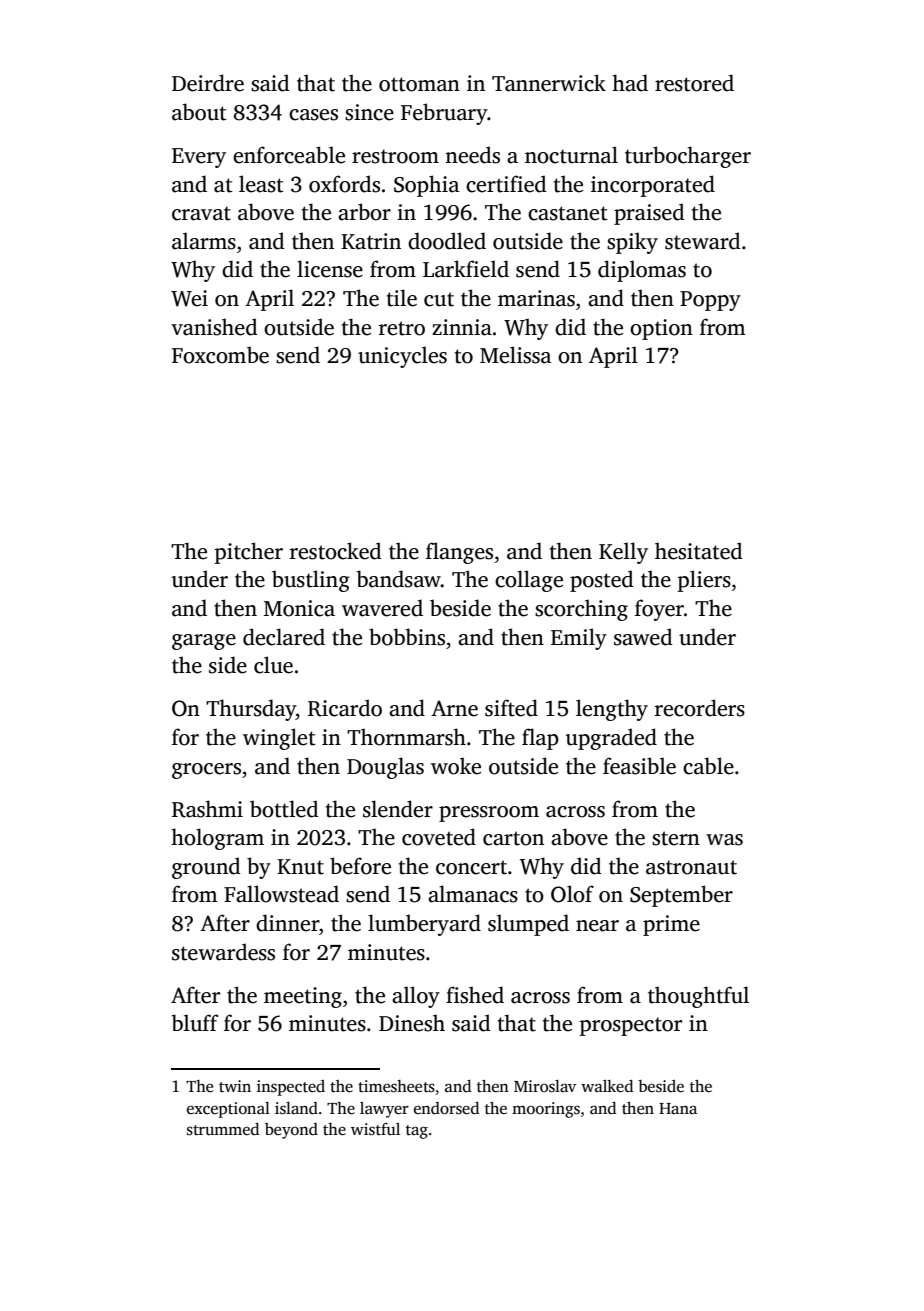 Image resolution: width=924 pixels, height=1311 pixels. I want to click on inspected, so click(291, 1088).
